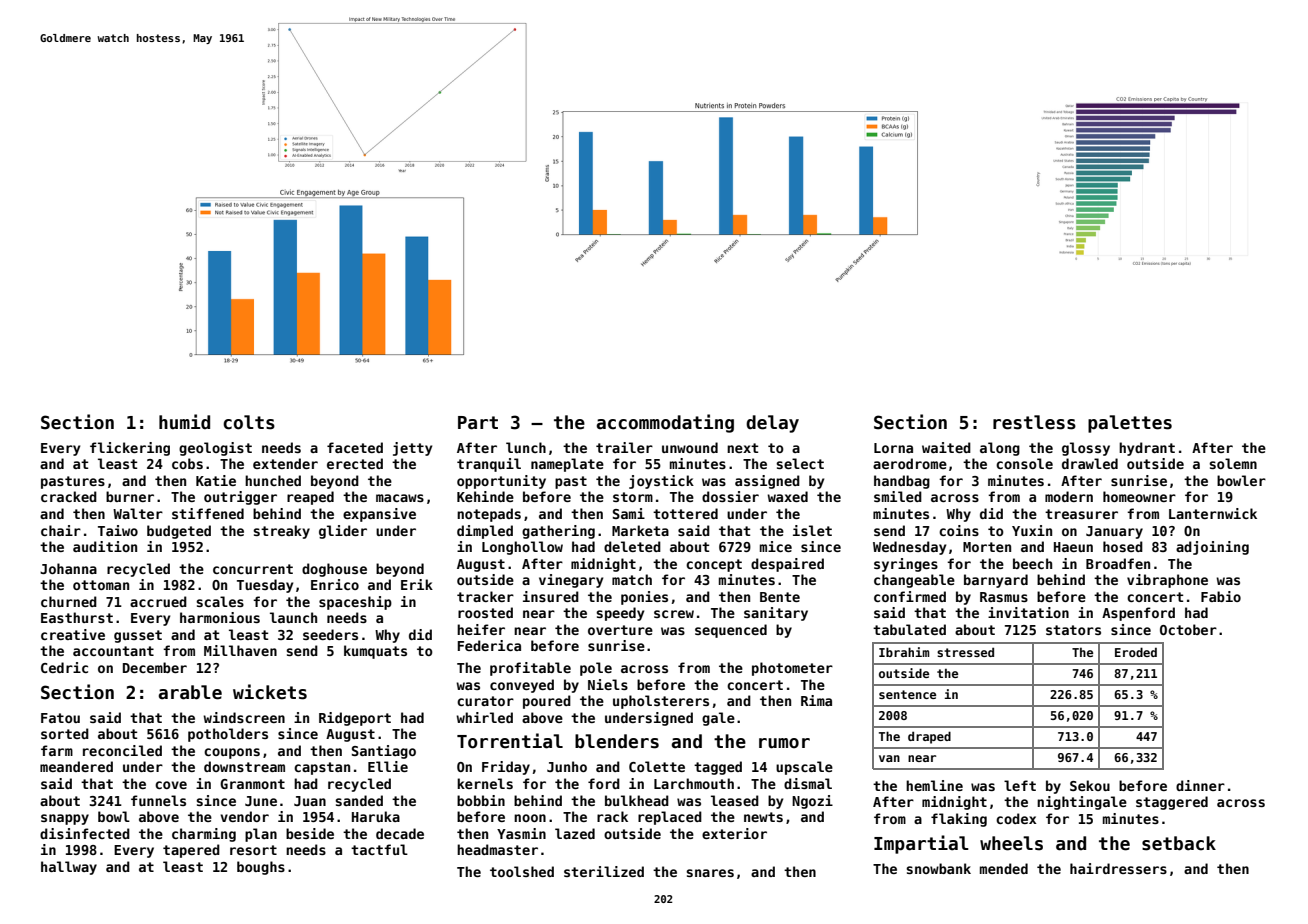  I want to click on restless, so click(1034, 422).
